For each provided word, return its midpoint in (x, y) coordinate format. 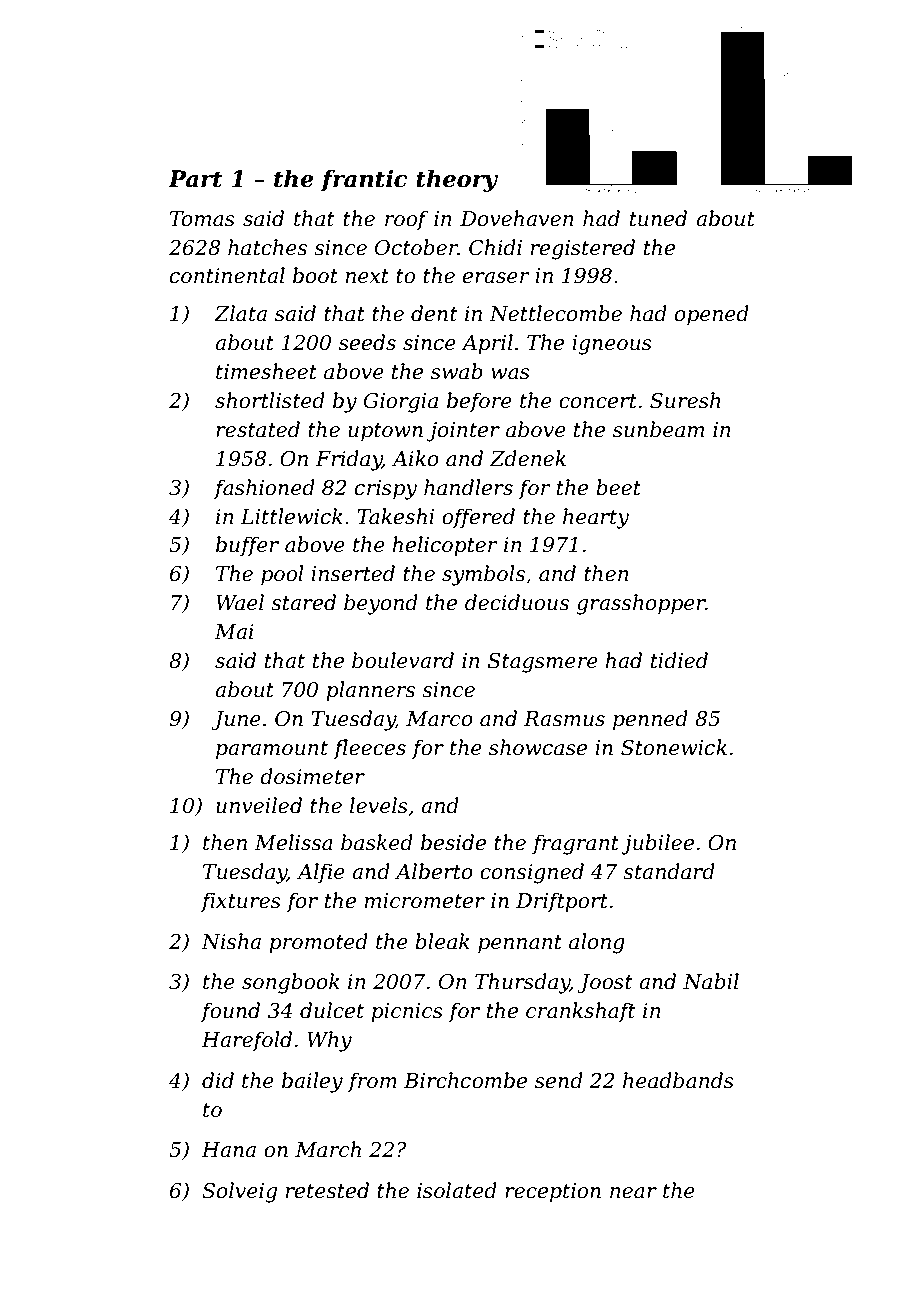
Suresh (685, 400)
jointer (463, 432)
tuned (658, 218)
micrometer (425, 901)
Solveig (239, 1192)
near (633, 1193)
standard (669, 871)
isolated (457, 1190)
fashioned (264, 489)
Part (195, 179)
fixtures (241, 902)
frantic (364, 180)
